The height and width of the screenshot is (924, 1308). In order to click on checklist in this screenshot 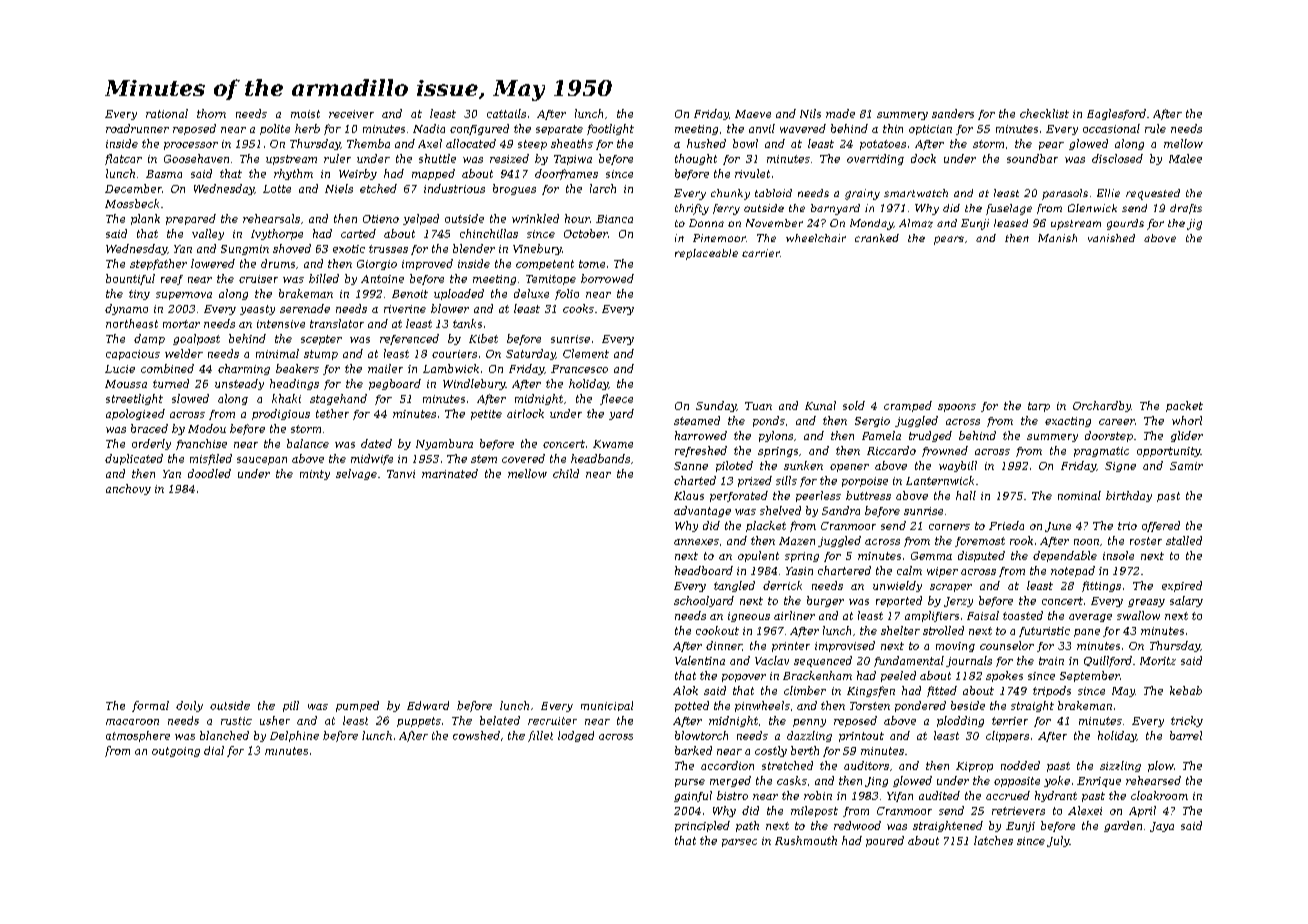, I will do `click(1044, 113)`.
